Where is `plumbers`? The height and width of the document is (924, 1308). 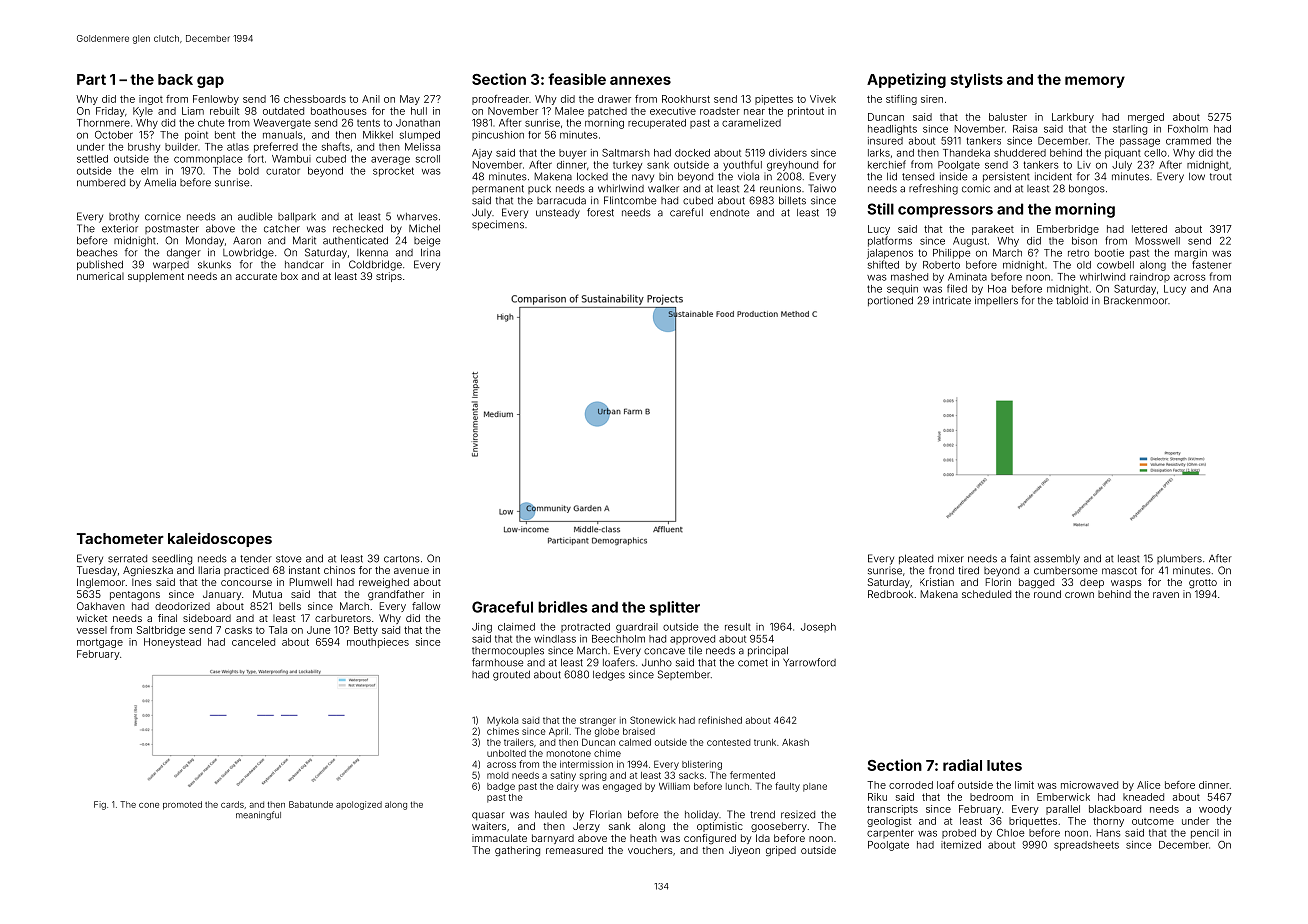
plumbers is located at coordinates (1179, 559).
